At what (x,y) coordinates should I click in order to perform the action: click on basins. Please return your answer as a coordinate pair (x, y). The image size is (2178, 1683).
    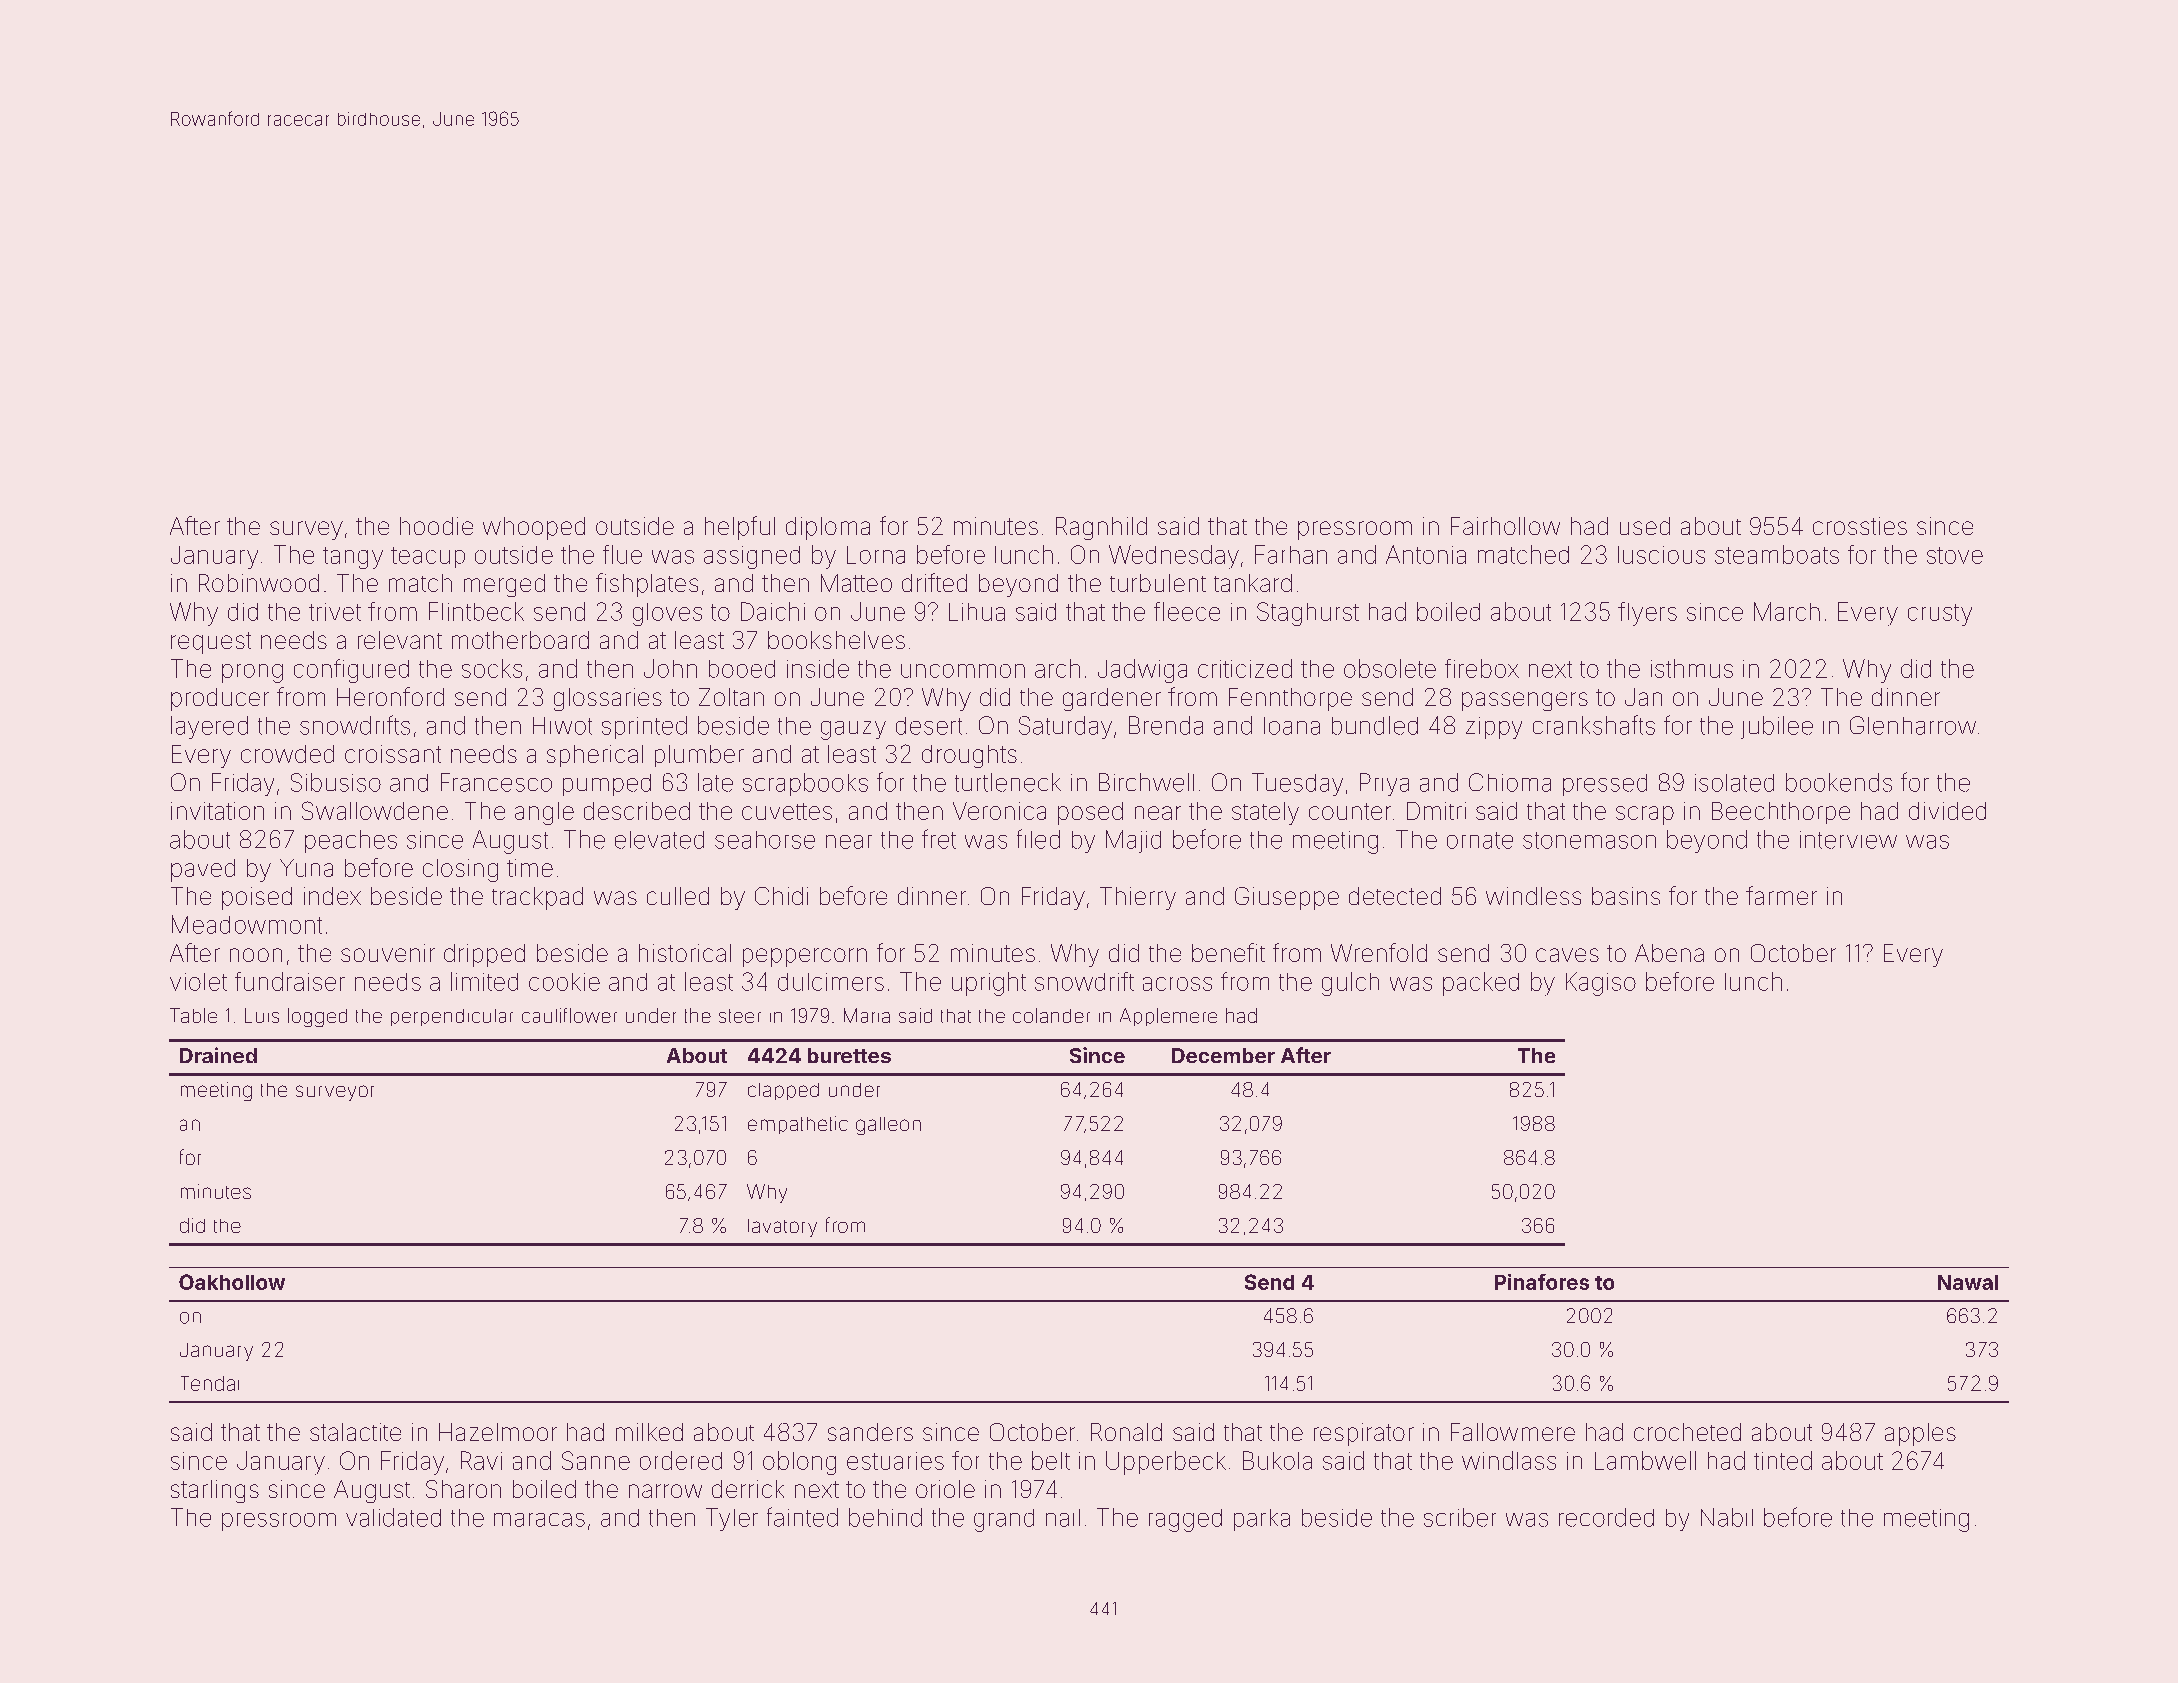
    Looking at the image, I should click on (1626, 896).
